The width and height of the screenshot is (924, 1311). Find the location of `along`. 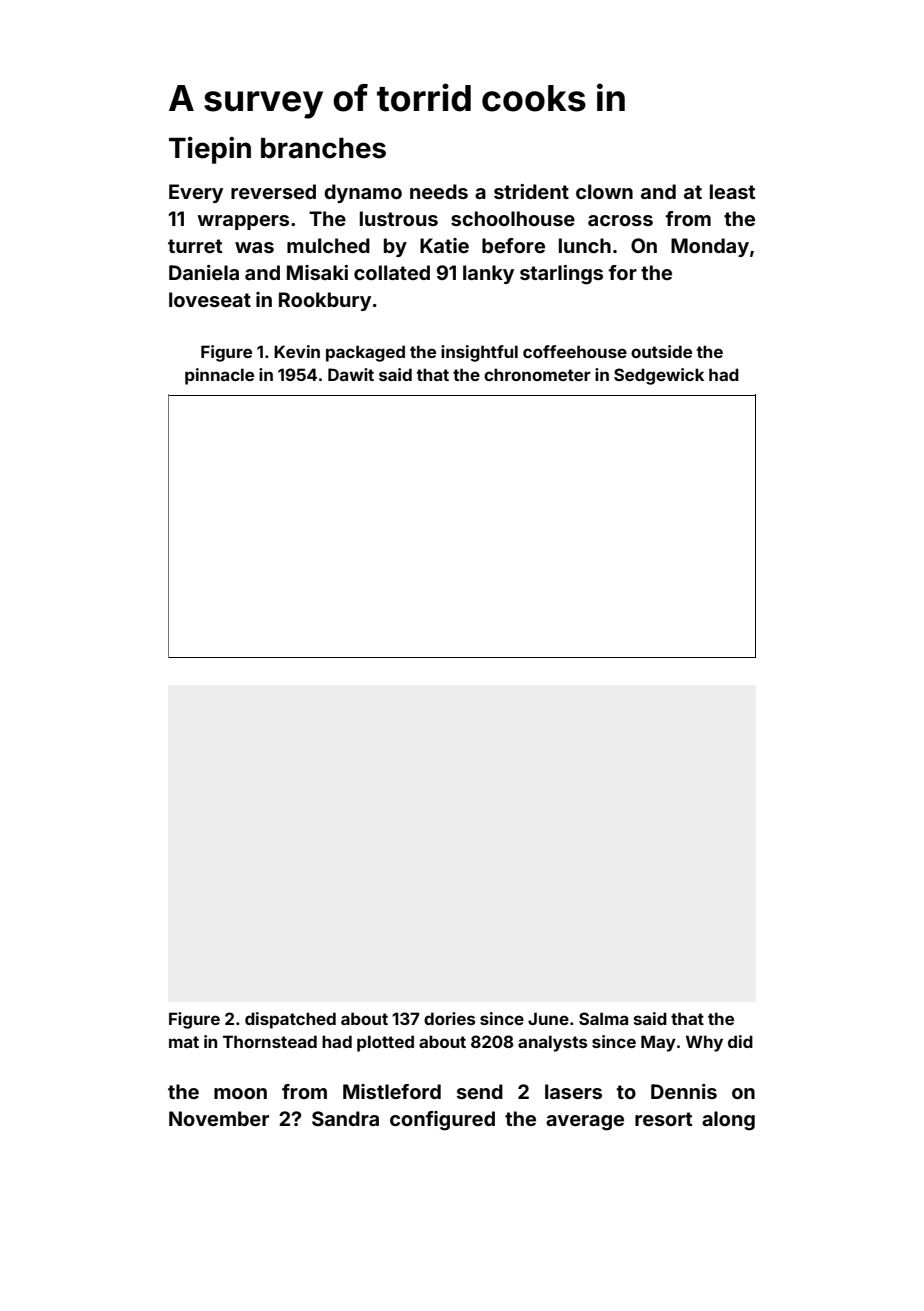

along is located at coordinates (728, 1121).
